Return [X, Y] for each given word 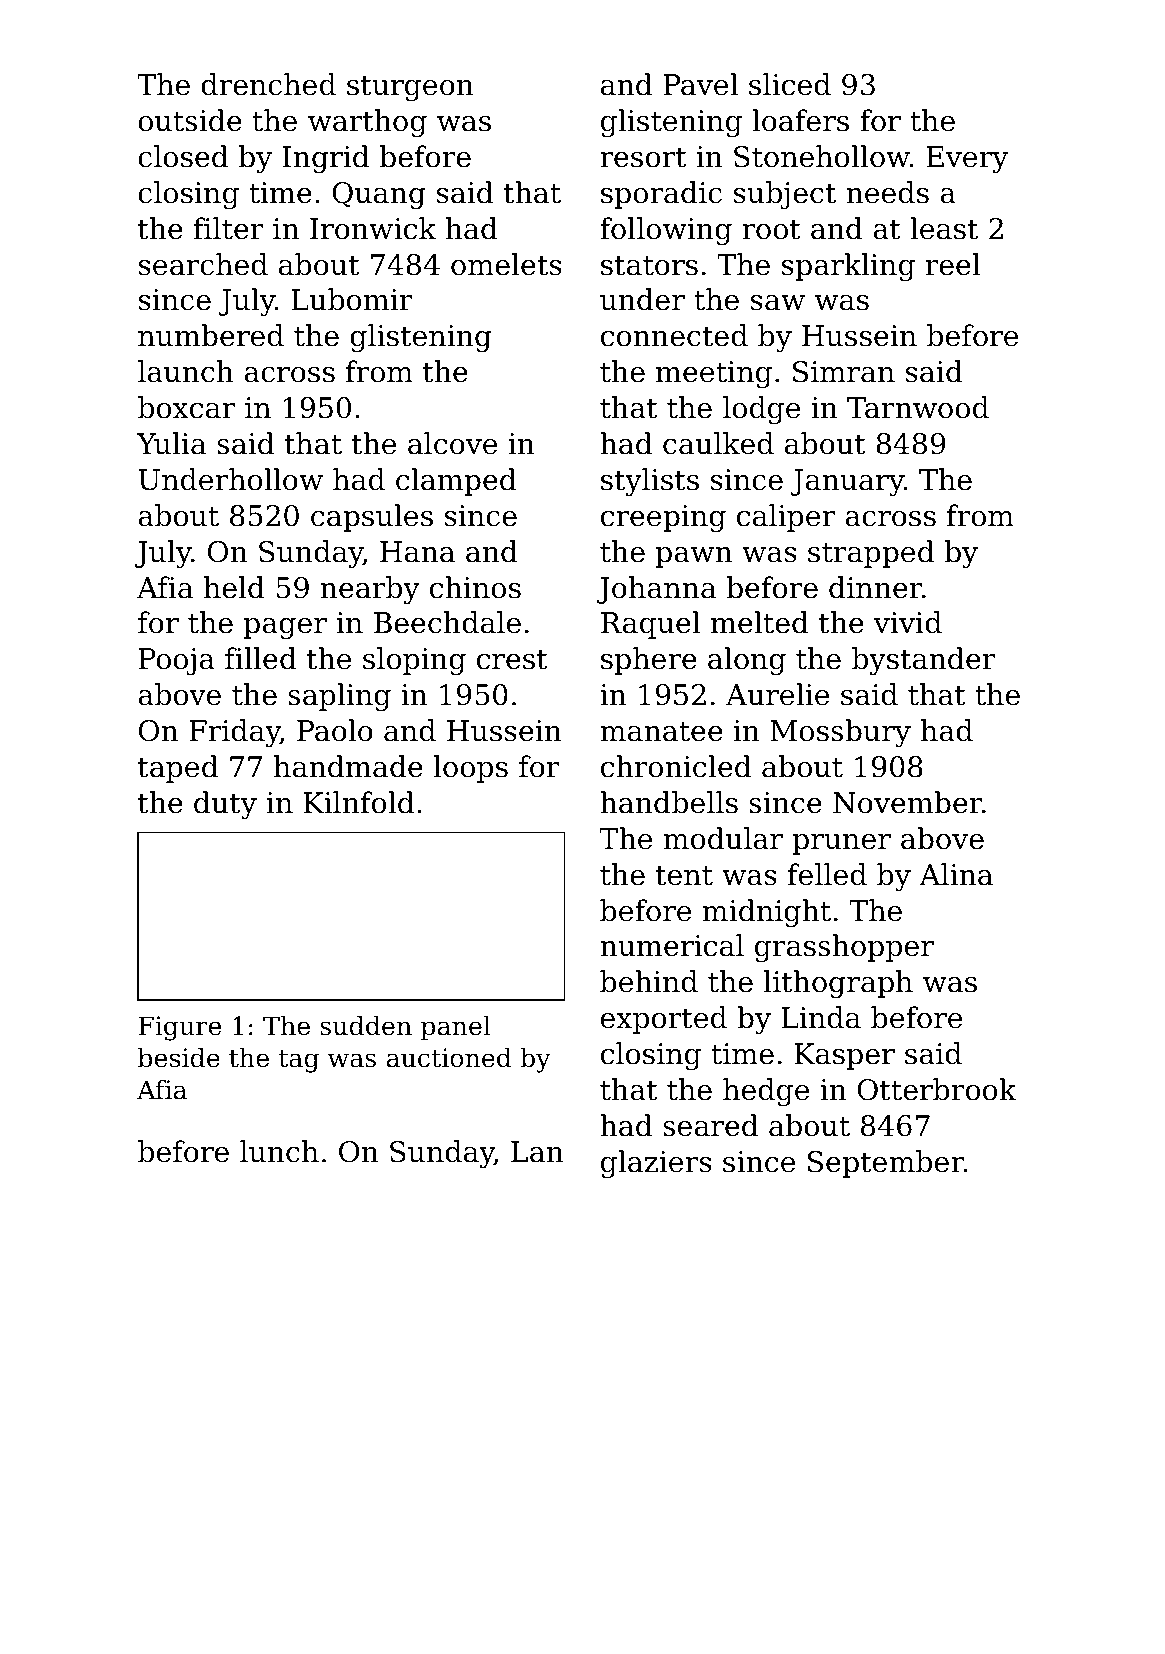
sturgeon [410, 88]
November [907, 802]
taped [178, 769]
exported [664, 1020]
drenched [268, 84]
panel [456, 1028]
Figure [179, 1028]
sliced [790, 84]
